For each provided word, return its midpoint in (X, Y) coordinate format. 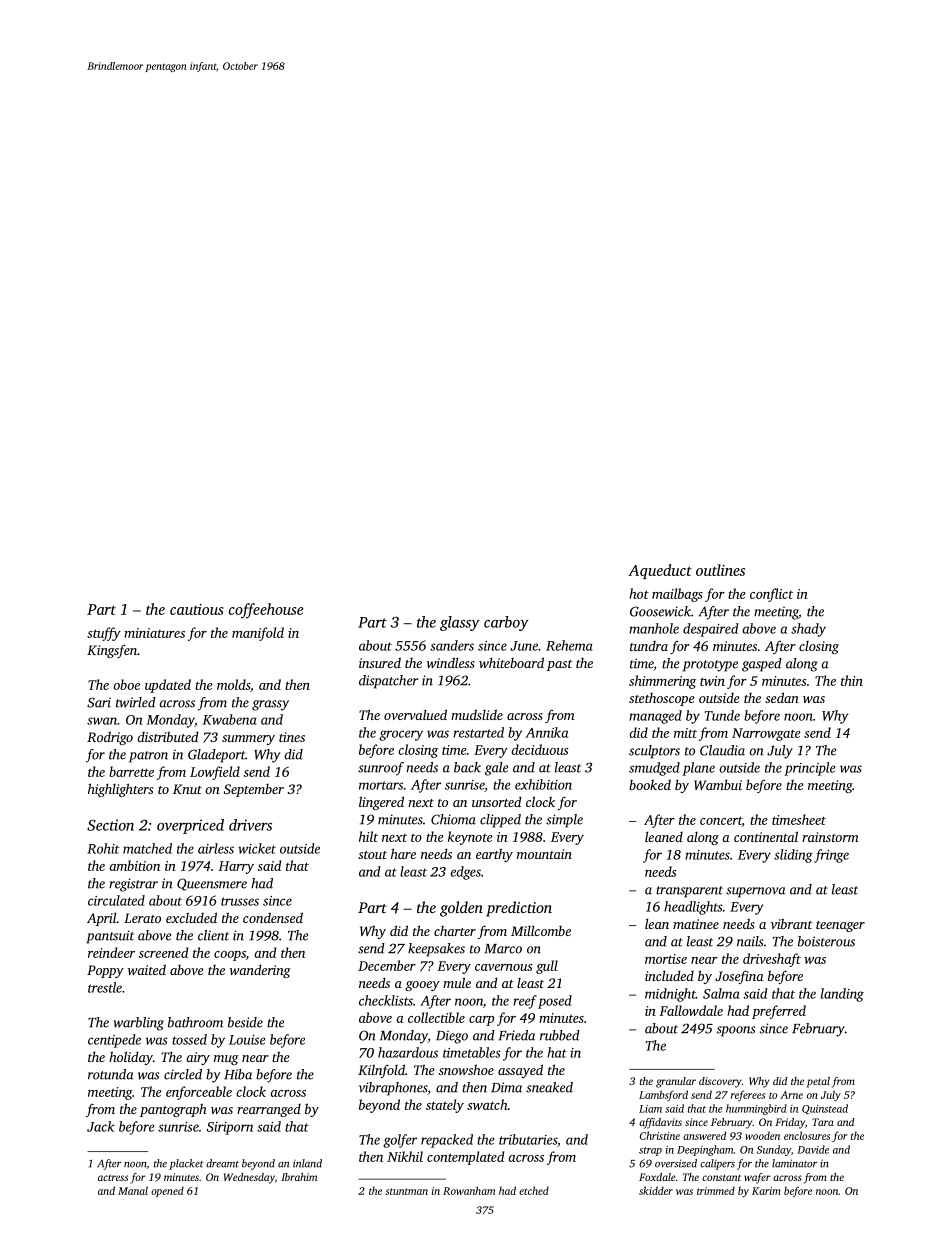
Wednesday (249, 1178)
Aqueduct (660, 571)
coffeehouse (266, 610)
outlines (720, 570)
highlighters (120, 790)
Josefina (739, 977)
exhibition (543, 784)
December (387, 965)
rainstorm (830, 837)
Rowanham (469, 1190)
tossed (189, 1039)
